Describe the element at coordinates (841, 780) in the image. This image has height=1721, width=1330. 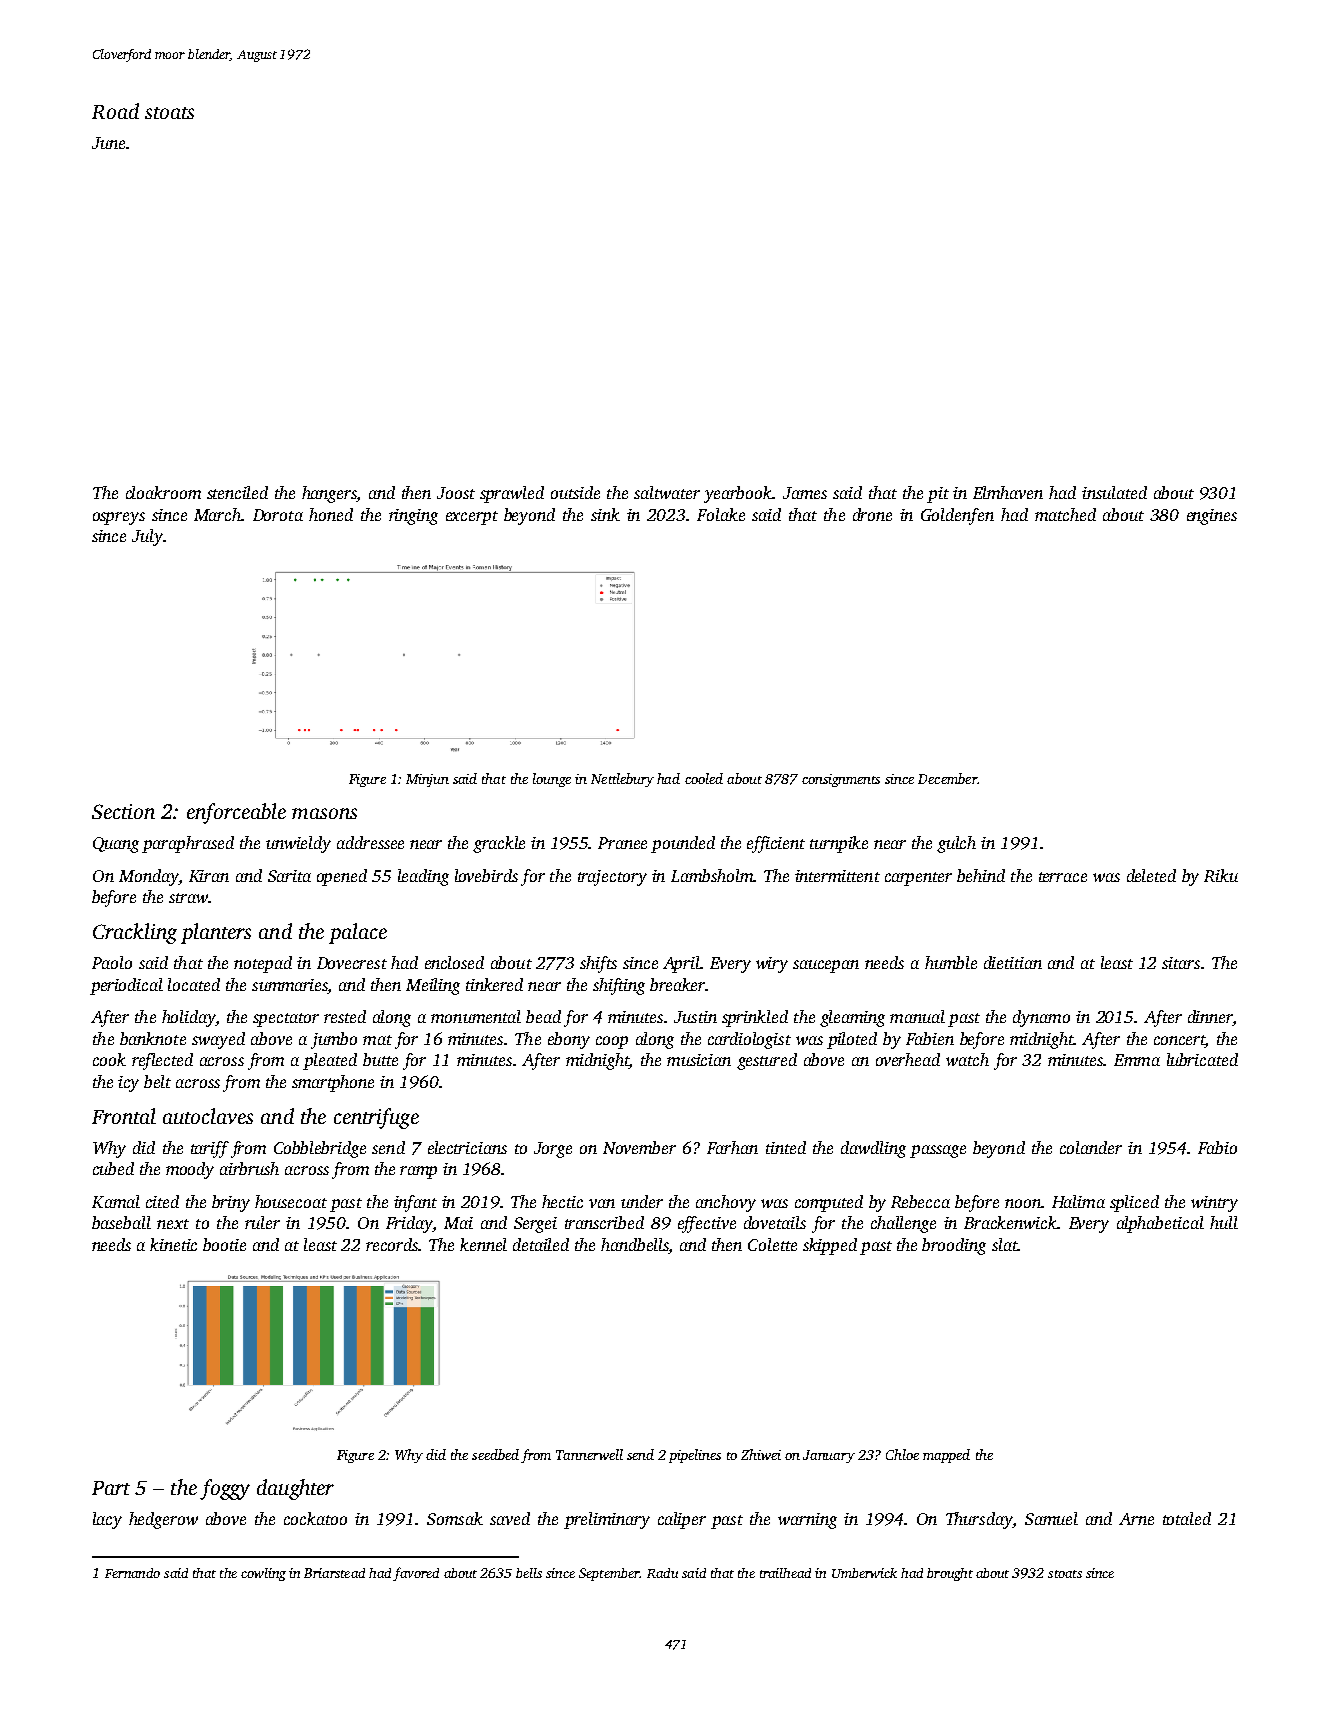
I see `consignments` at that location.
